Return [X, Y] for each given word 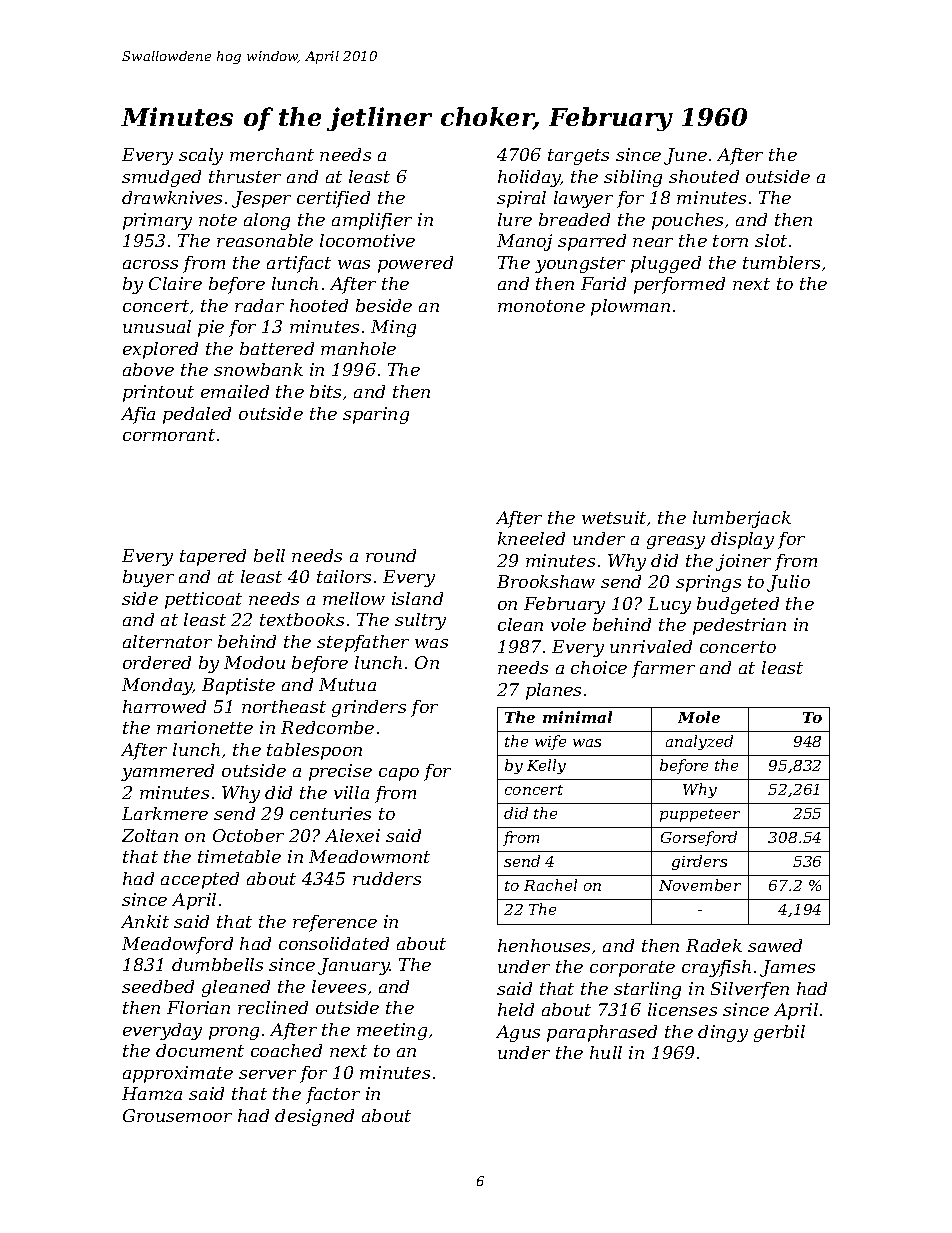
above [148, 369]
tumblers [781, 262]
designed [314, 1117]
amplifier [372, 221]
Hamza [152, 1093]
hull [606, 1052]
